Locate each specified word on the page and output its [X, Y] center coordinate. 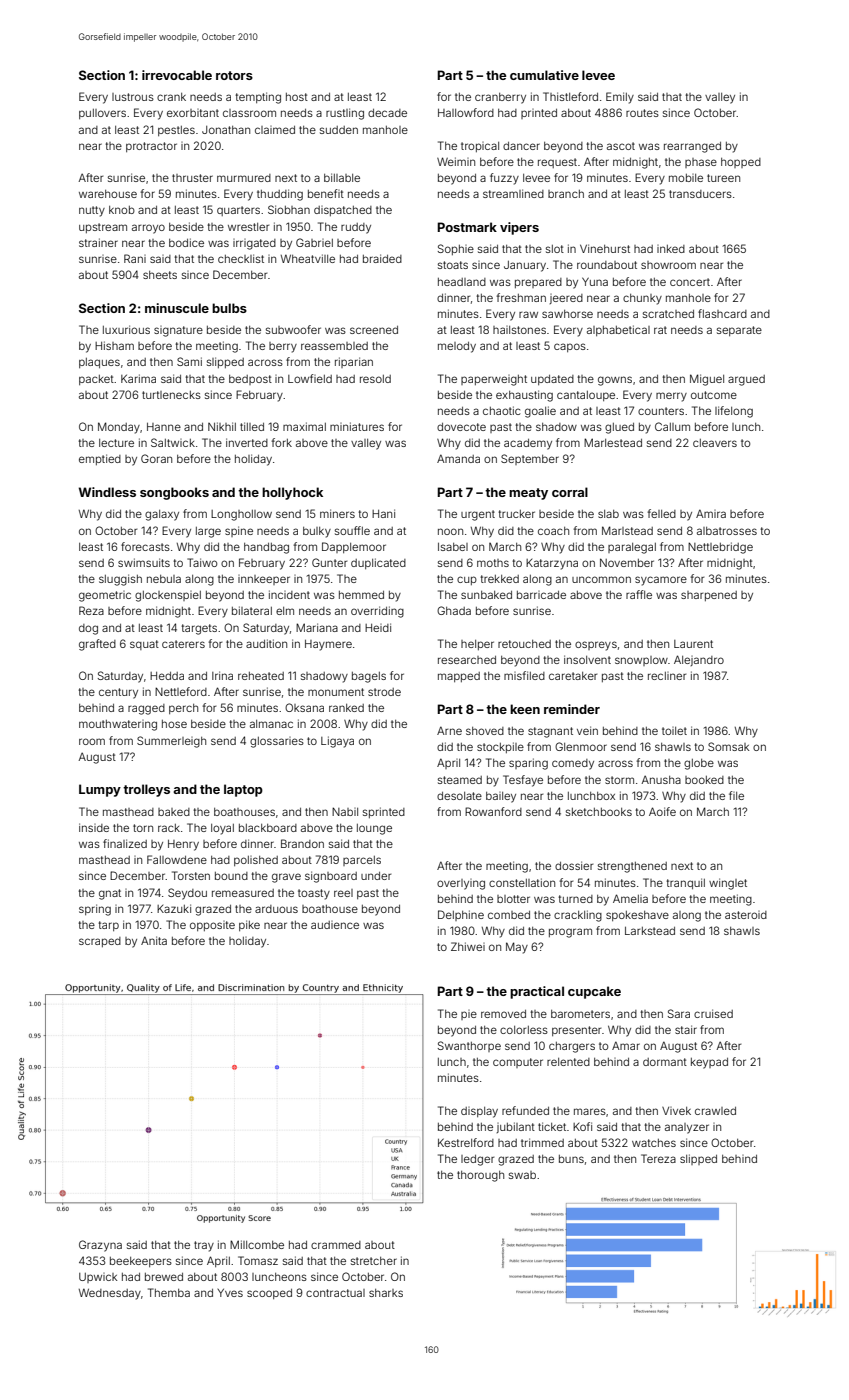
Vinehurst [605, 248]
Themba [169, 1292]
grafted [97, 645]
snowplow [641, 661]
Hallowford [466, 112]
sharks [386, 1293]
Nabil [345, 811]
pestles [176, 131]
